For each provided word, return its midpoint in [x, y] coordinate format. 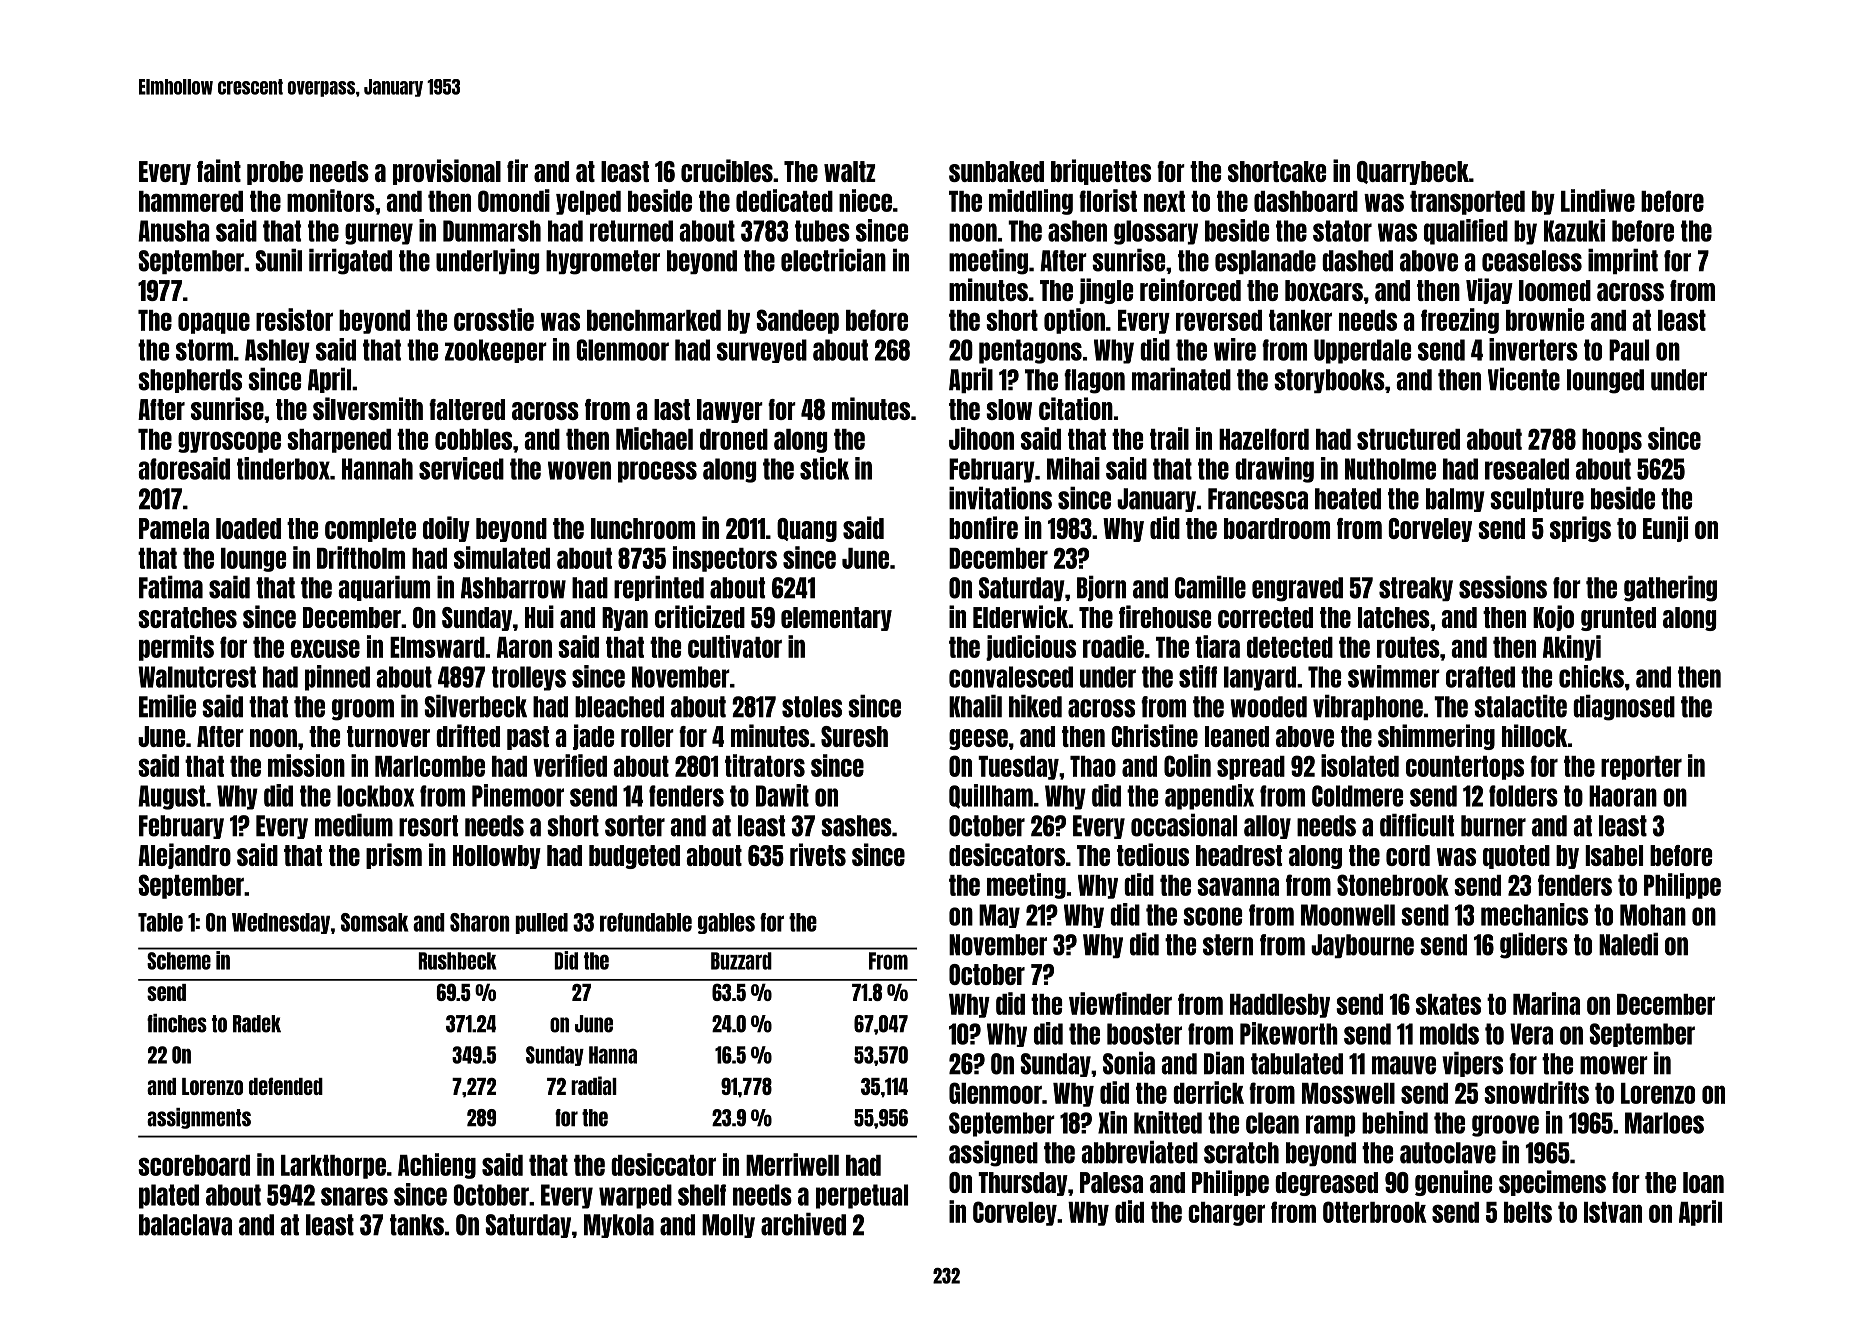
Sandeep [797, 321]
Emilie [167, 706]
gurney [379, 234]
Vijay [1489, 291]
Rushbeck [457, 961]
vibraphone [1368, 707]
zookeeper [496, 351]
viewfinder [1120, 1003]
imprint [1623, 261]
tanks [417, 1225]
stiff [1198, 676]
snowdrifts [1536, 1092]
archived [803, 1224]
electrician [833, 260]
